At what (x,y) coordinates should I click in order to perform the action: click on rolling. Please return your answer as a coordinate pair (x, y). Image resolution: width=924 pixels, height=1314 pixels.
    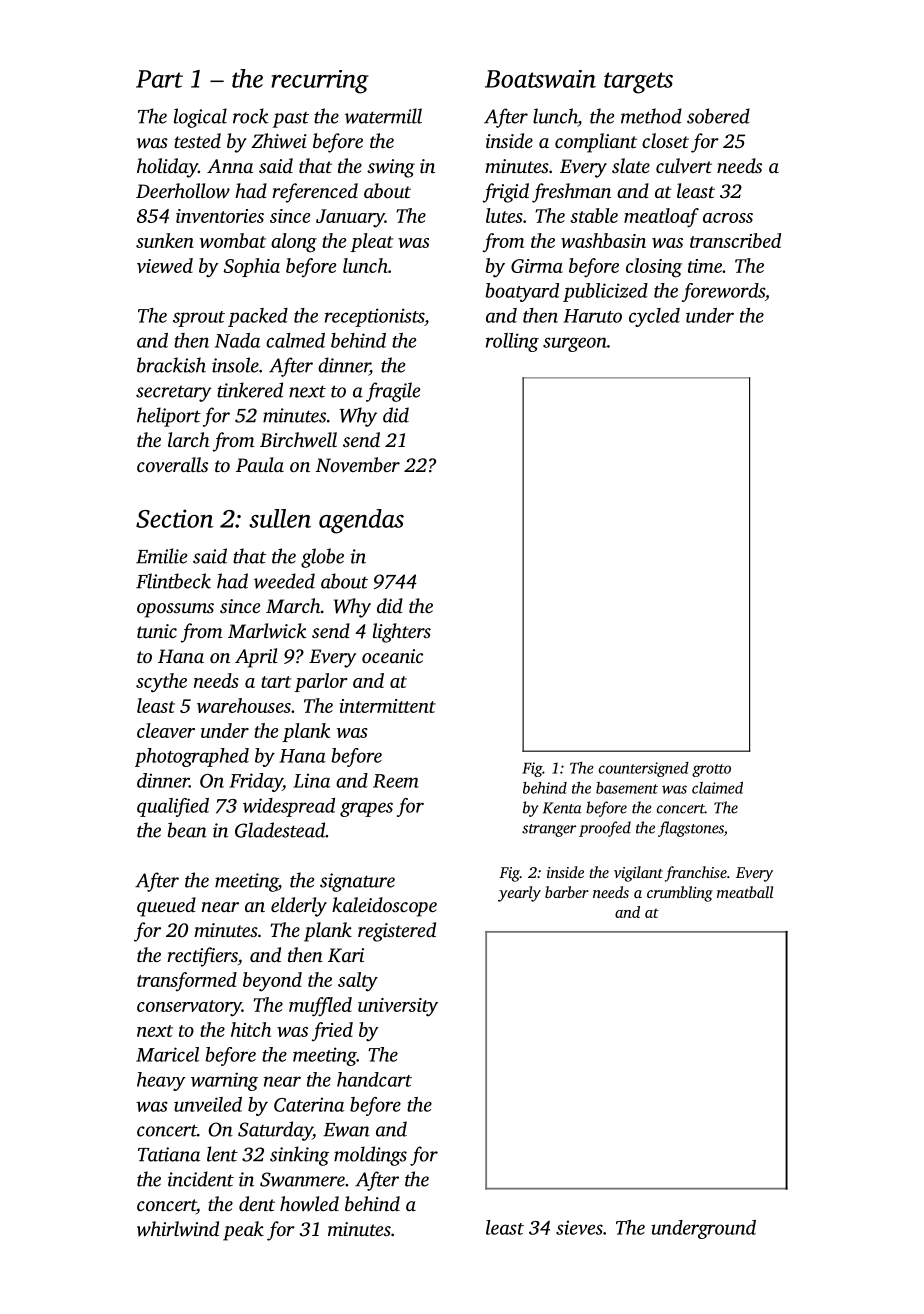
    Looking at the image, I should click on (512, 342).
